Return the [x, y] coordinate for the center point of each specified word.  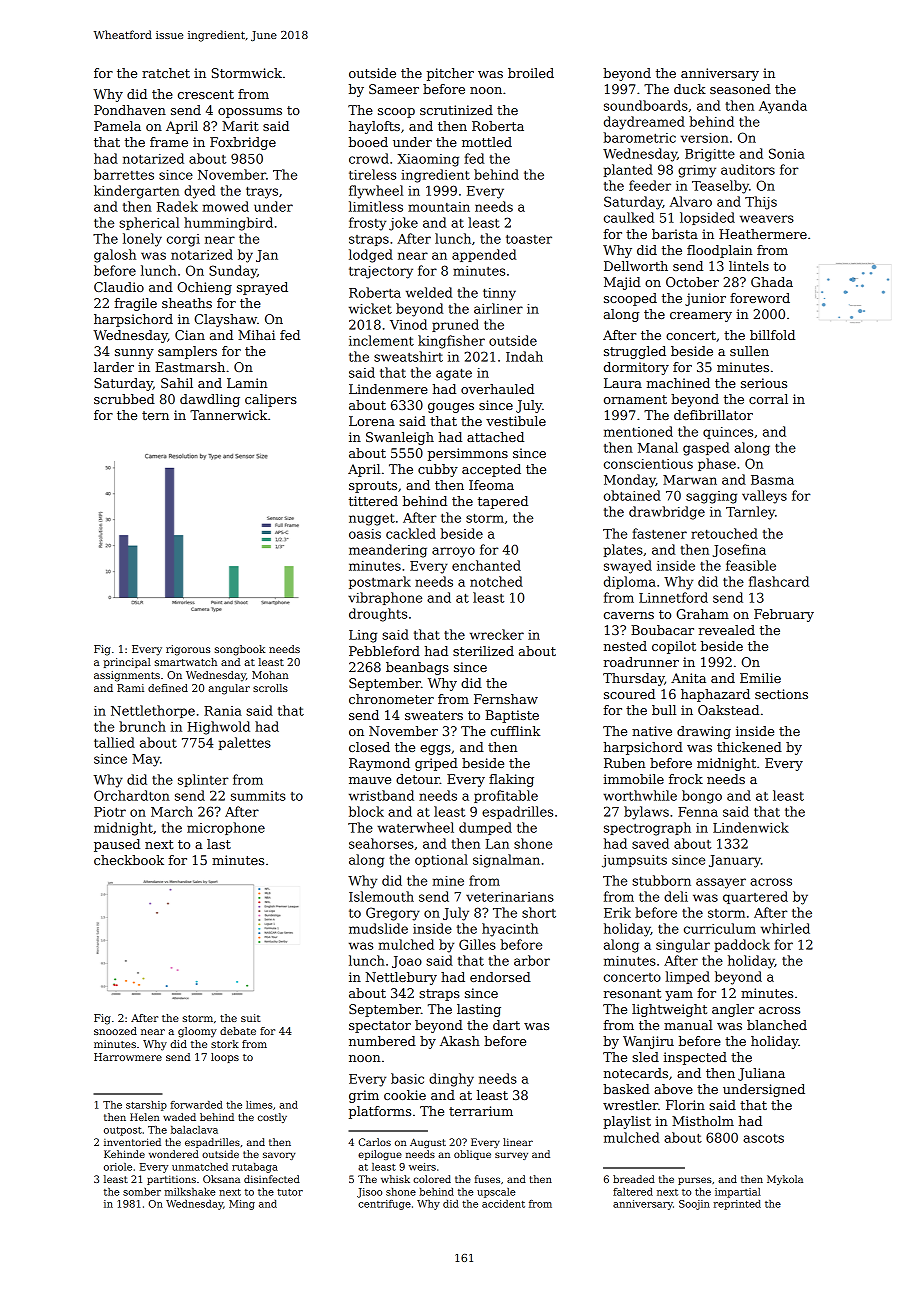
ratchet [166, 73]
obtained [632, 495]
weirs [422, 1167]
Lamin [247, 383]
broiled [531, 73]
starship [146, 1106]
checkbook [129, 860]
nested [625, 646]
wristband [381, 795]
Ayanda [783, 107]
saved [650, 843]
